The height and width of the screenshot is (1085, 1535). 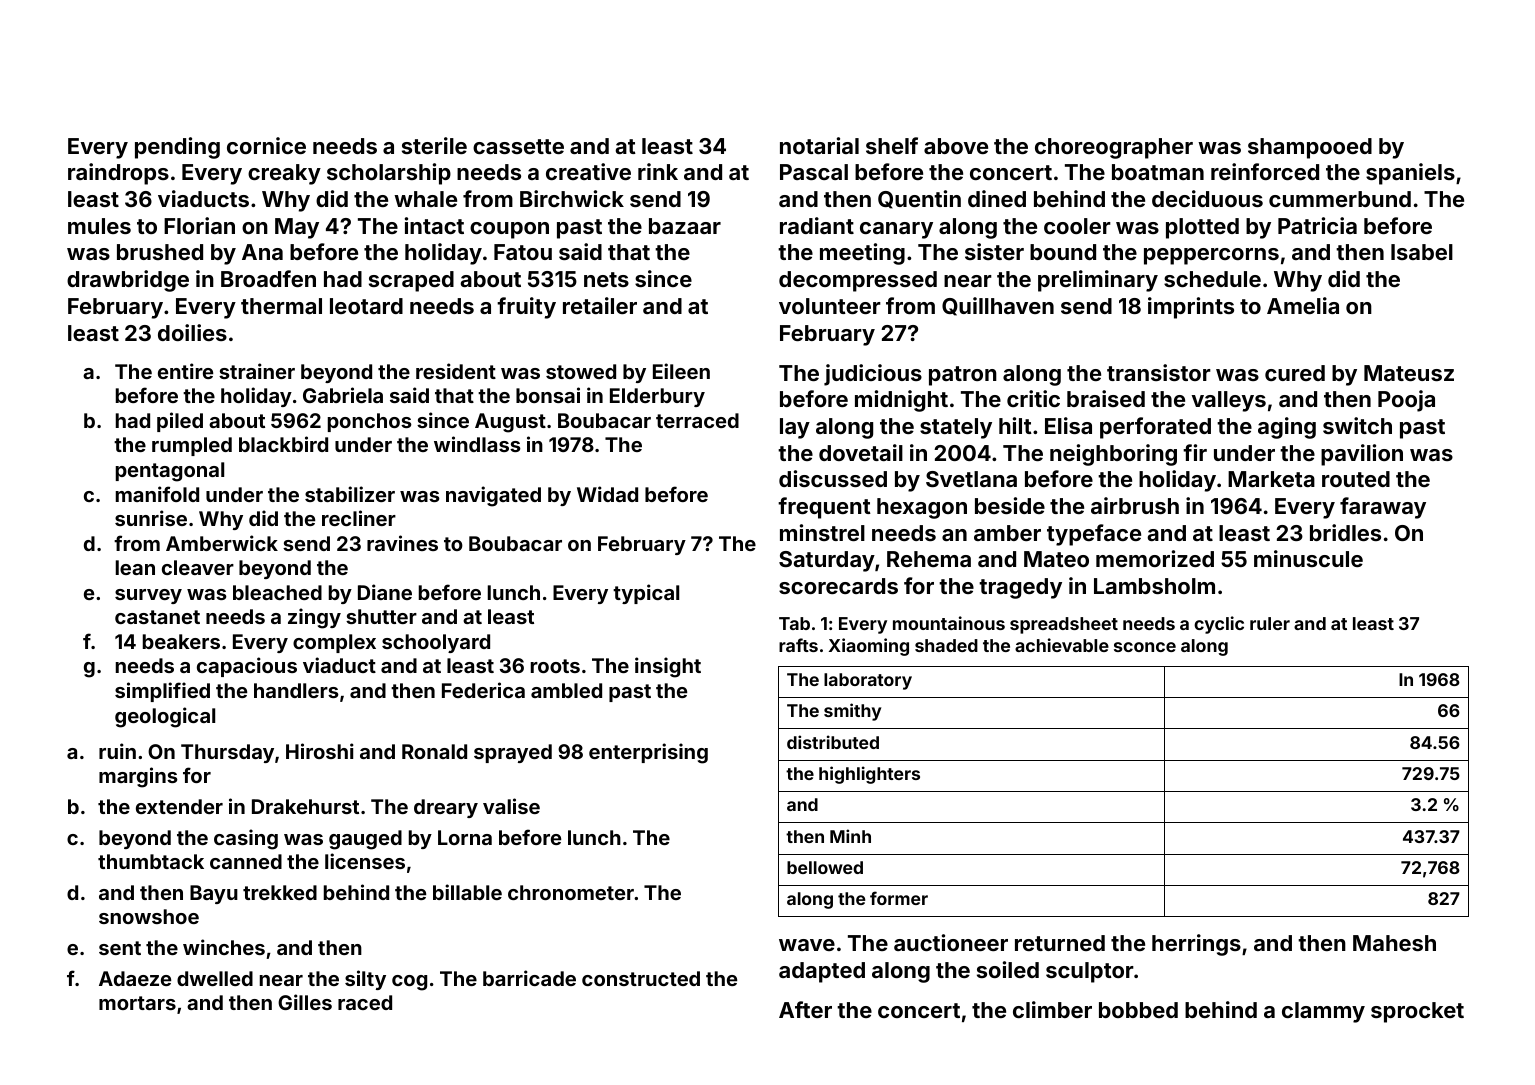 I want to click on discussed, so click(x=833, y=478).
